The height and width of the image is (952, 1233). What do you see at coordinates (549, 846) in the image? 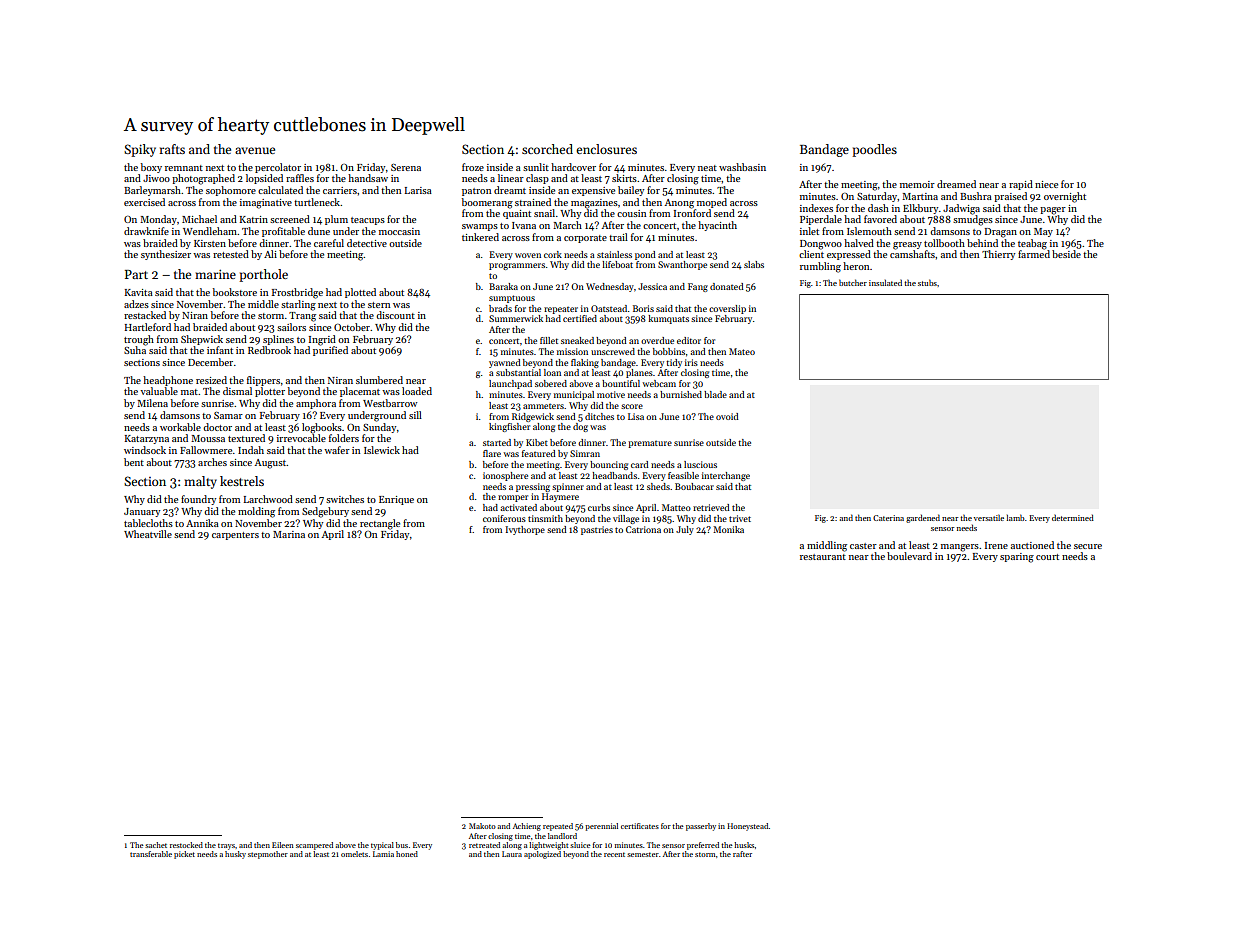
I see `lightweight` at bounding box center [549, 846].
